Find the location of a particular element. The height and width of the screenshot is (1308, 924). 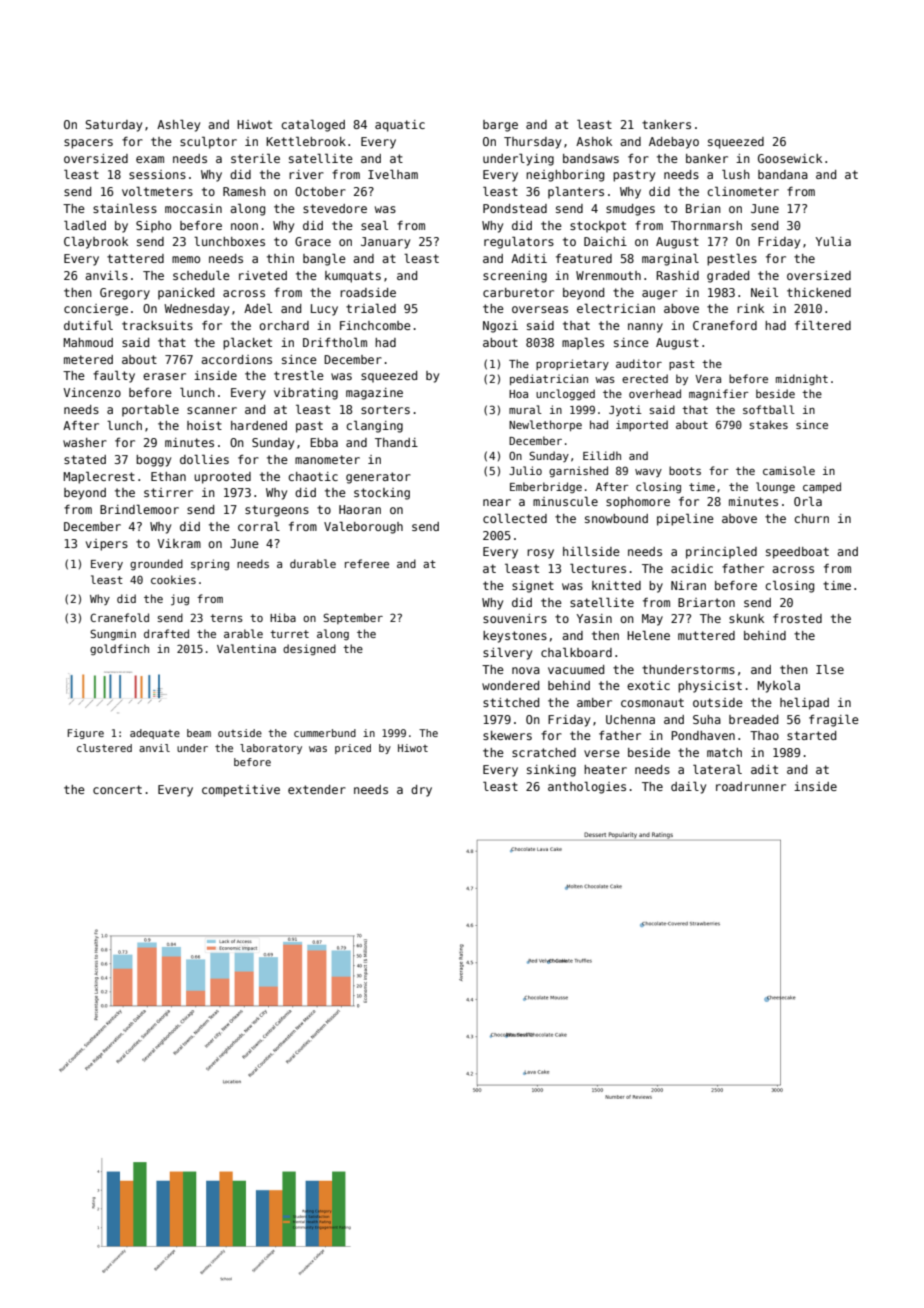

thickened is located at coordinates (819, 292).
